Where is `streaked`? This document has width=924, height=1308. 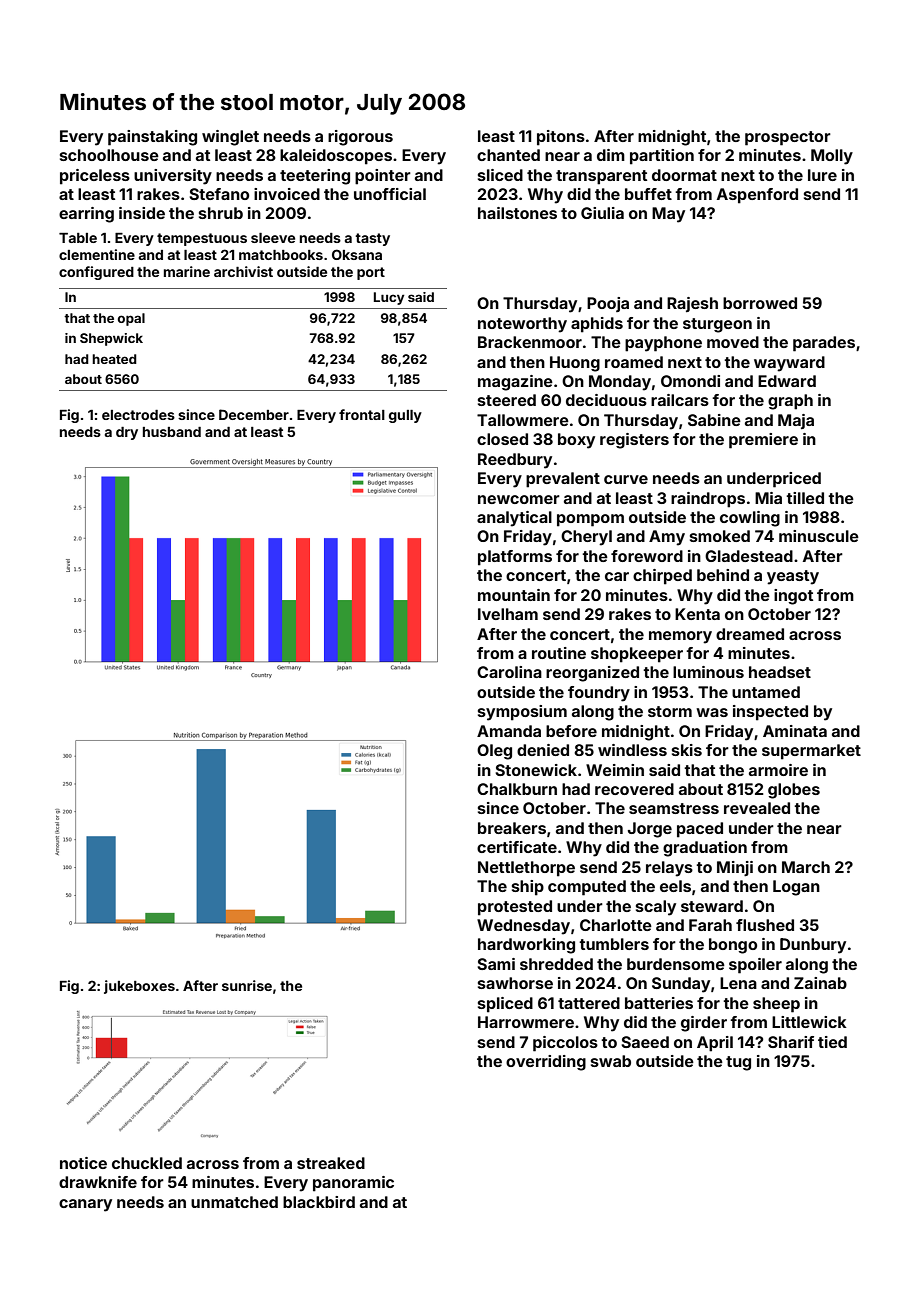 streaked is located at coordinates (331, 1163).
